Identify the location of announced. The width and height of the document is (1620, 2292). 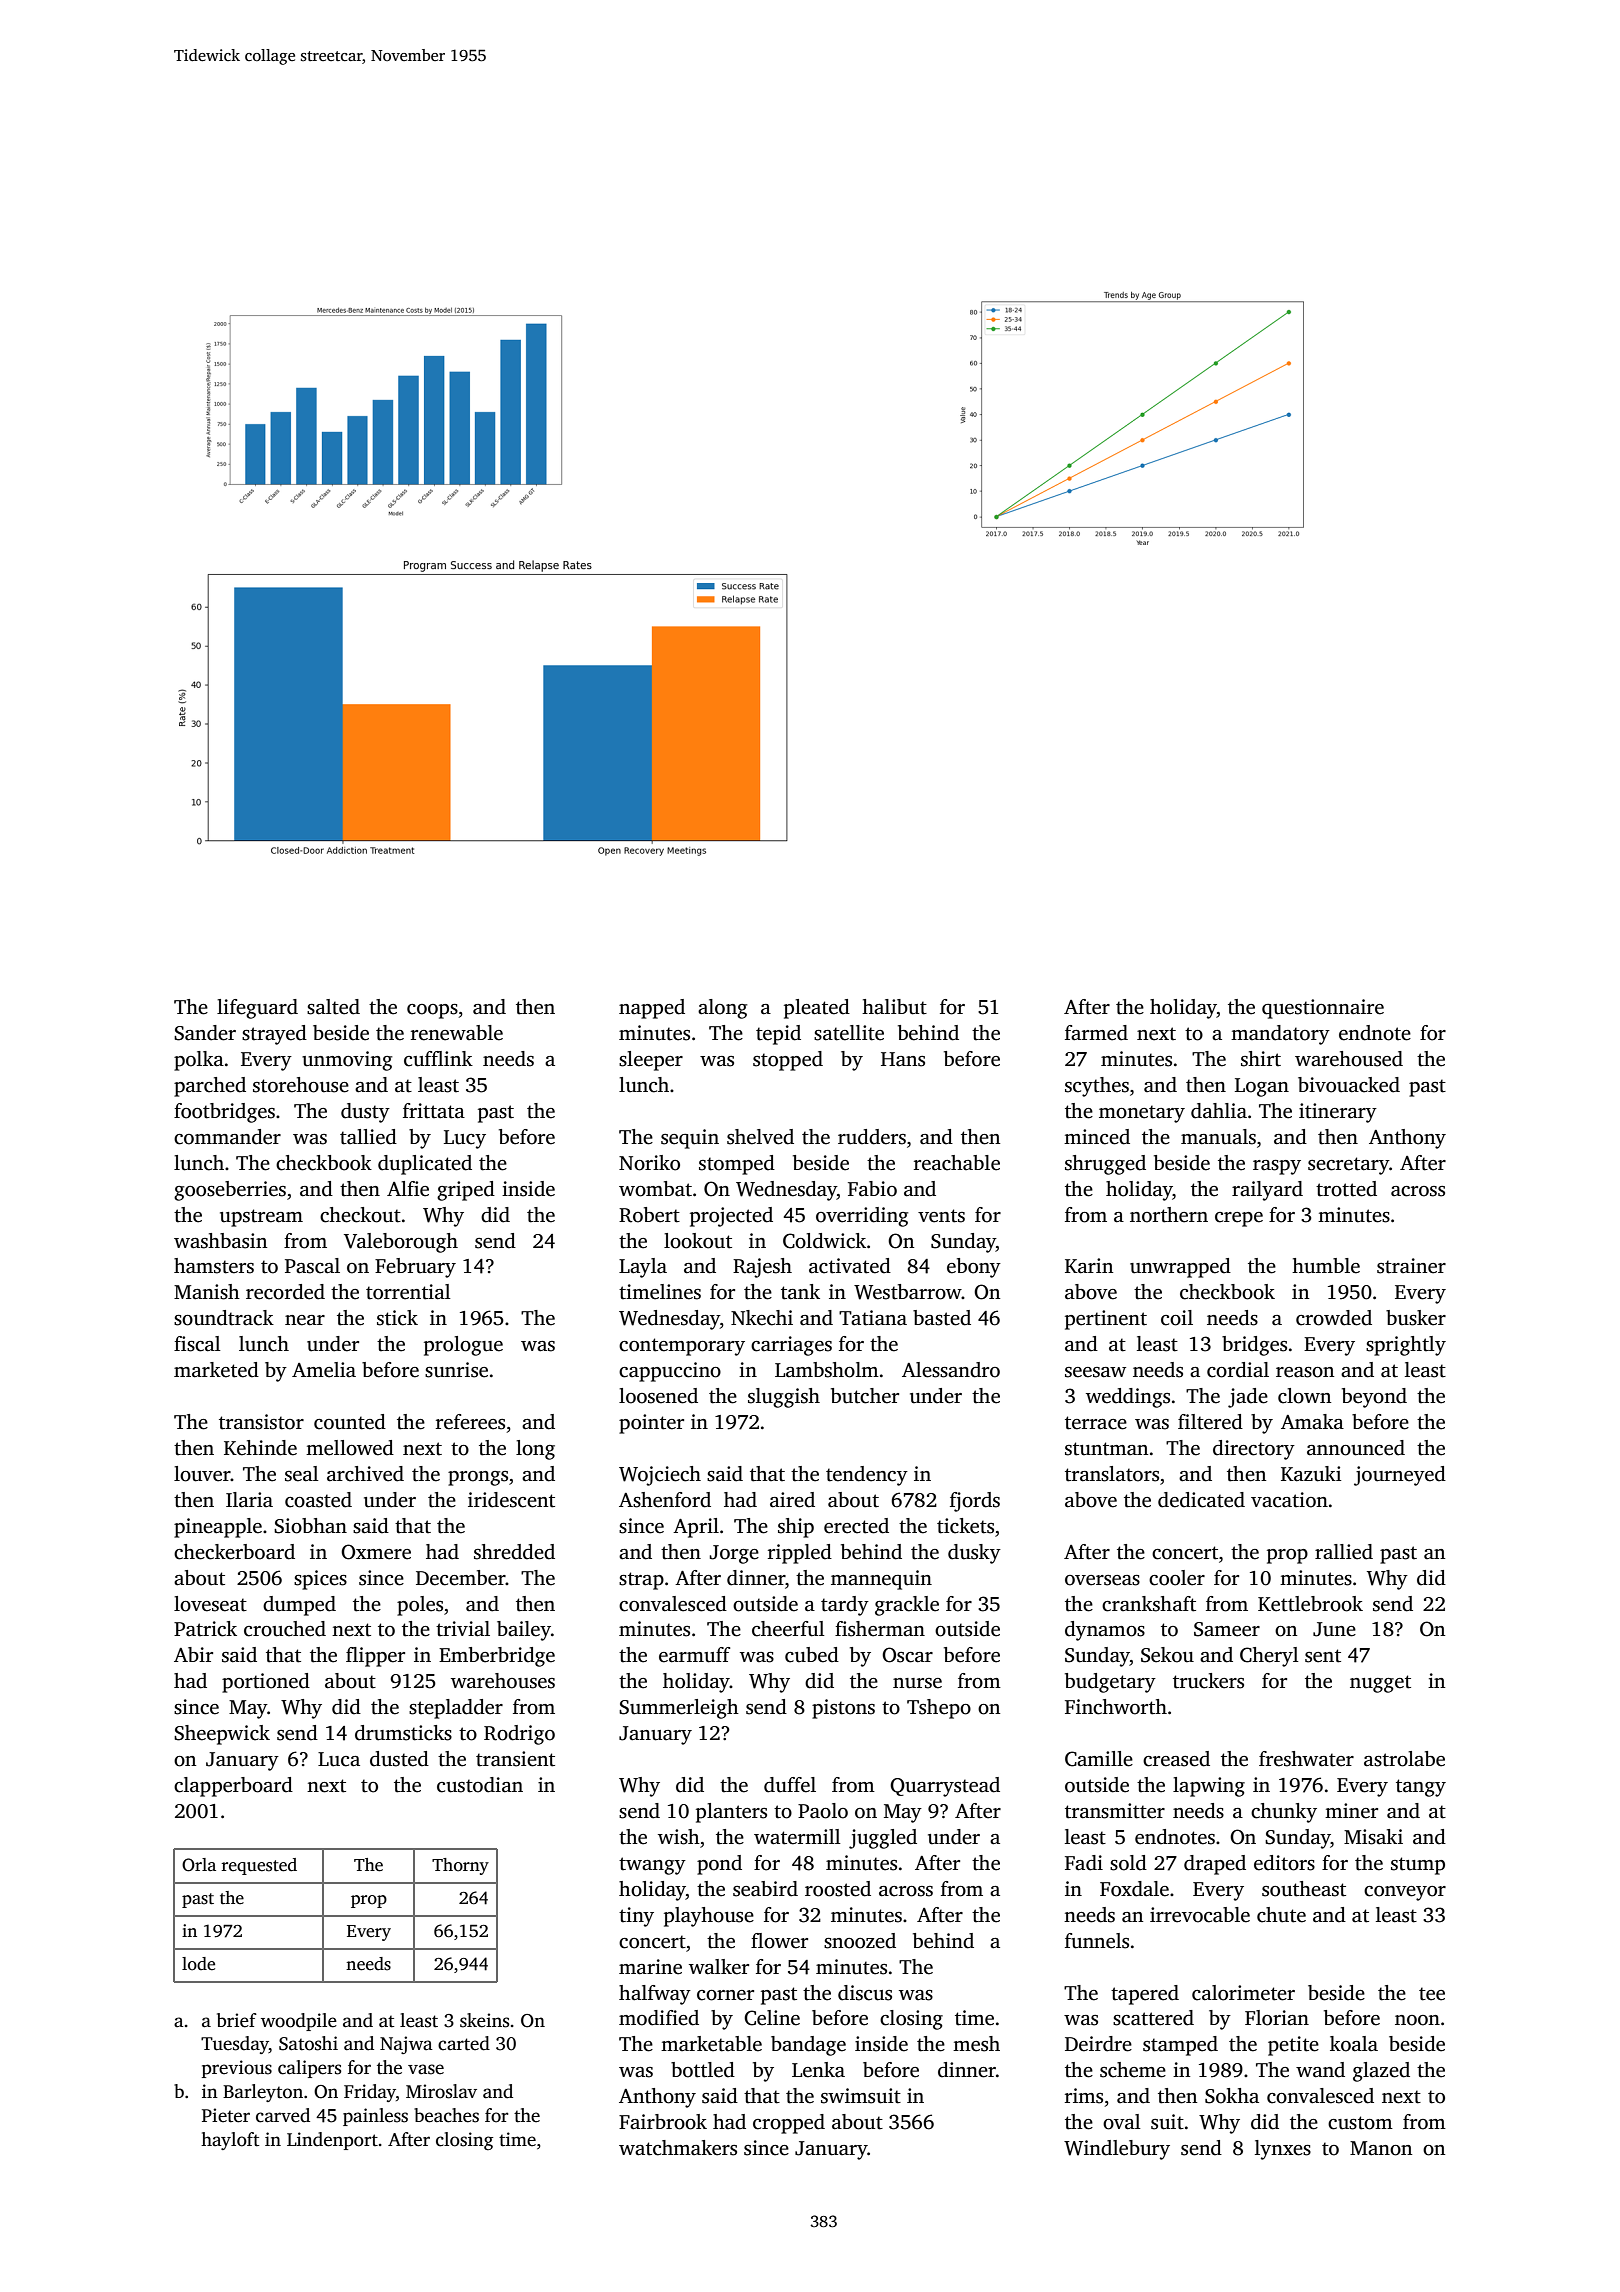
(1356, 1448).
